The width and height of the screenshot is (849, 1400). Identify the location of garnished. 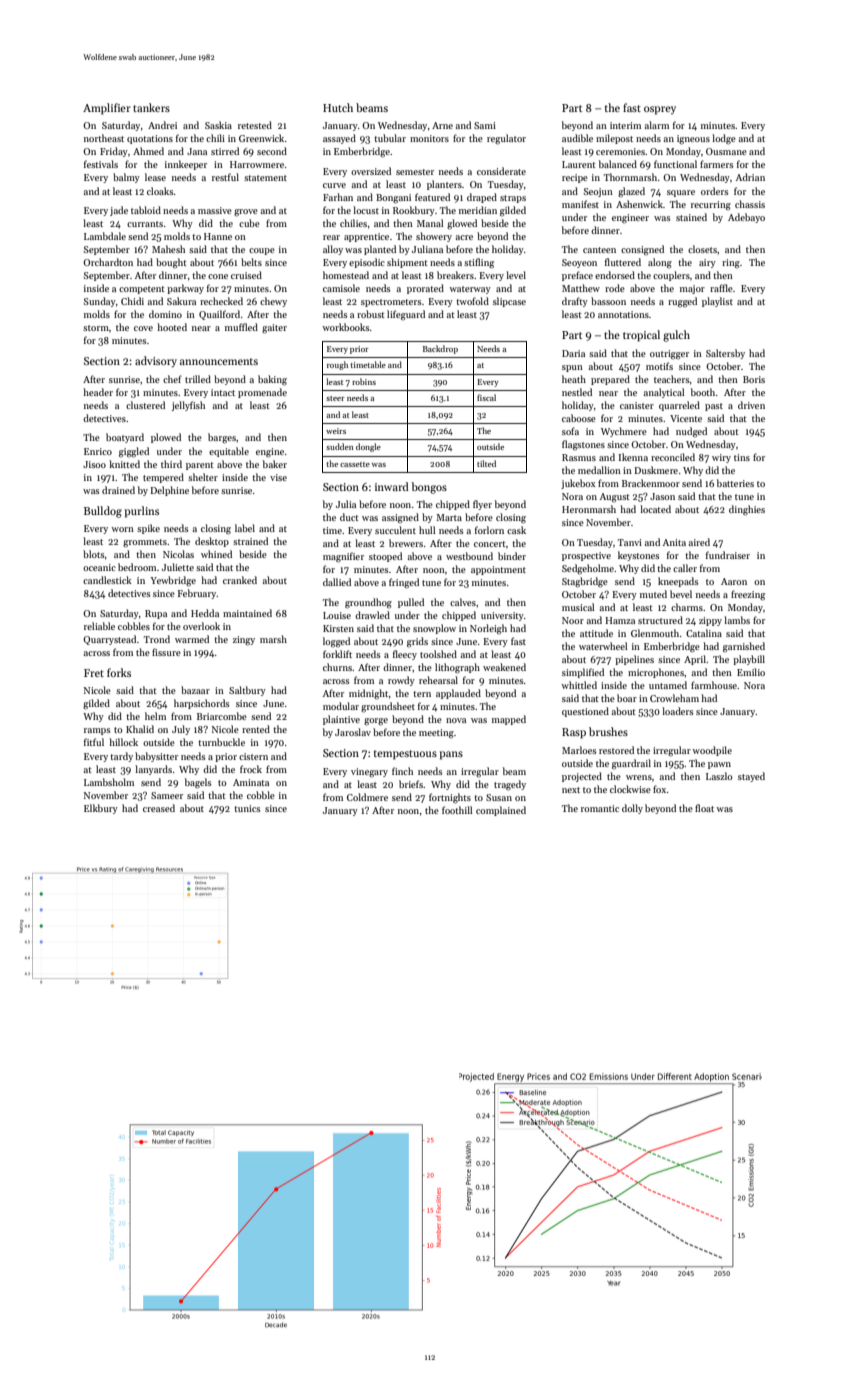
(744, 647).
